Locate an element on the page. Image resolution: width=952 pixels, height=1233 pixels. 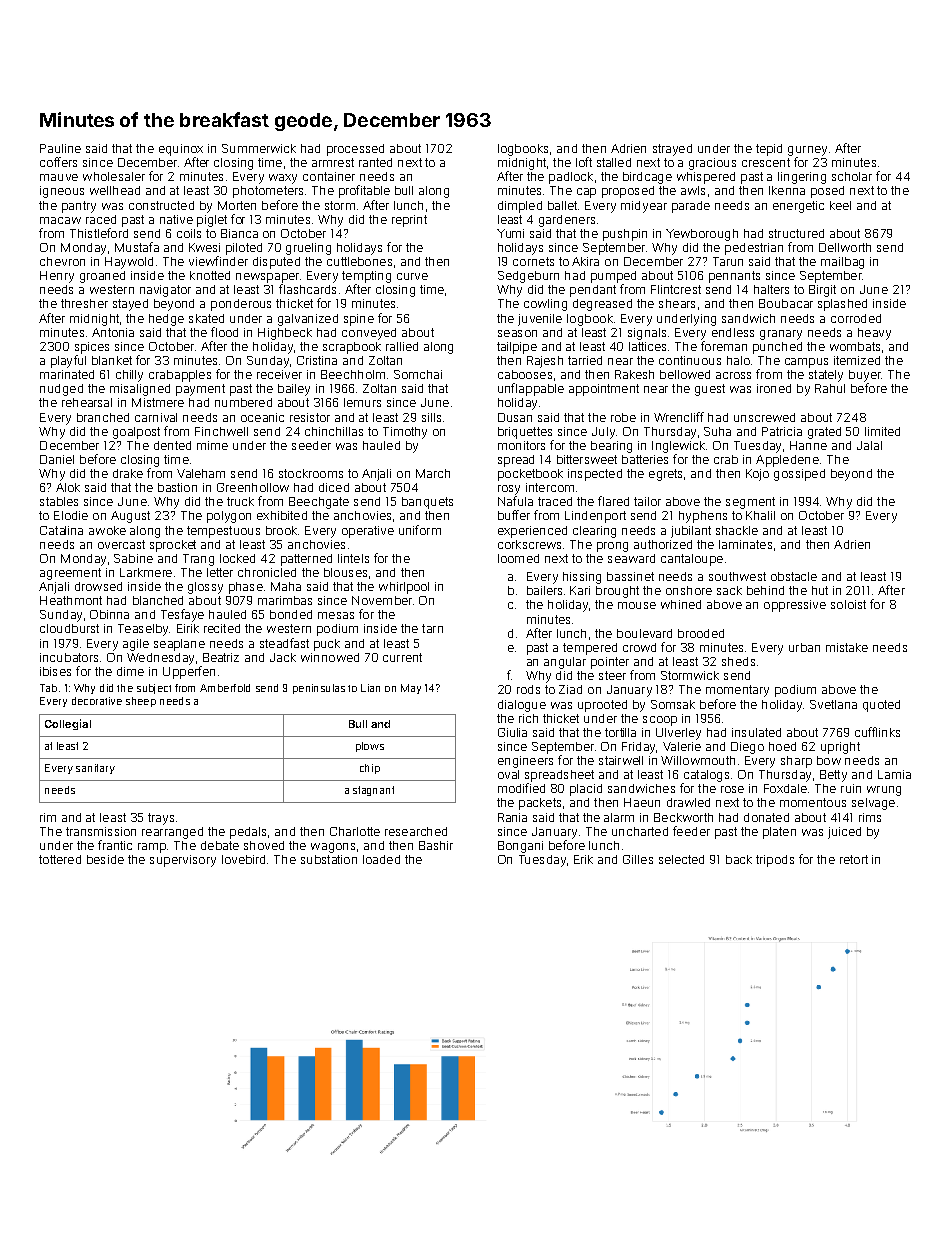
cap is located at coordinates (586, 193).
